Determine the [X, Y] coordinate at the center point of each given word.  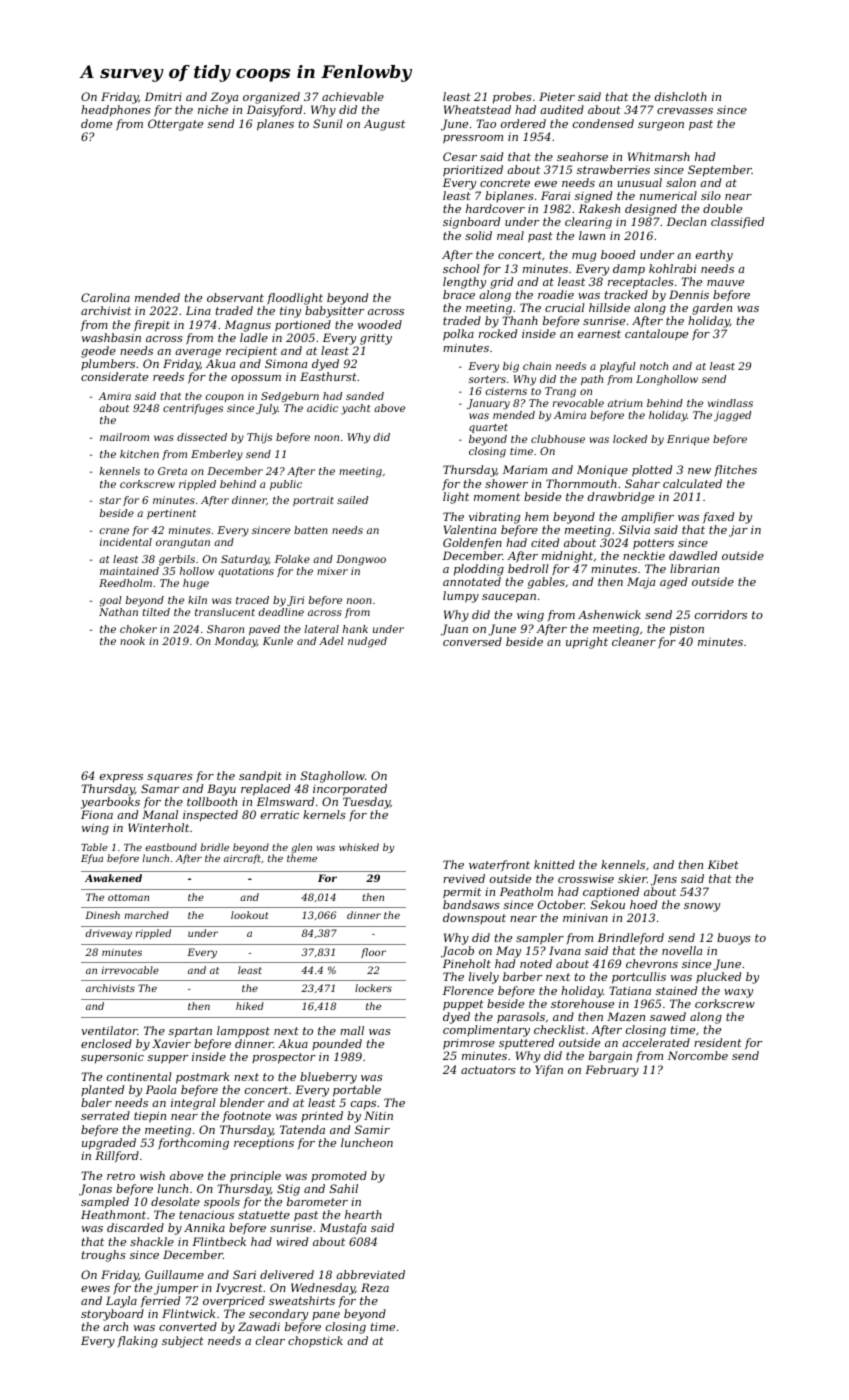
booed [618, 254]
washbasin [111, 337]
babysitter [334, 312]
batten [311, 530]
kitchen [139, 454]
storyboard [112, 1315]
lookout [249, 915]
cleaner [634, 641]
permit [462, 893]
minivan [585, 917]
